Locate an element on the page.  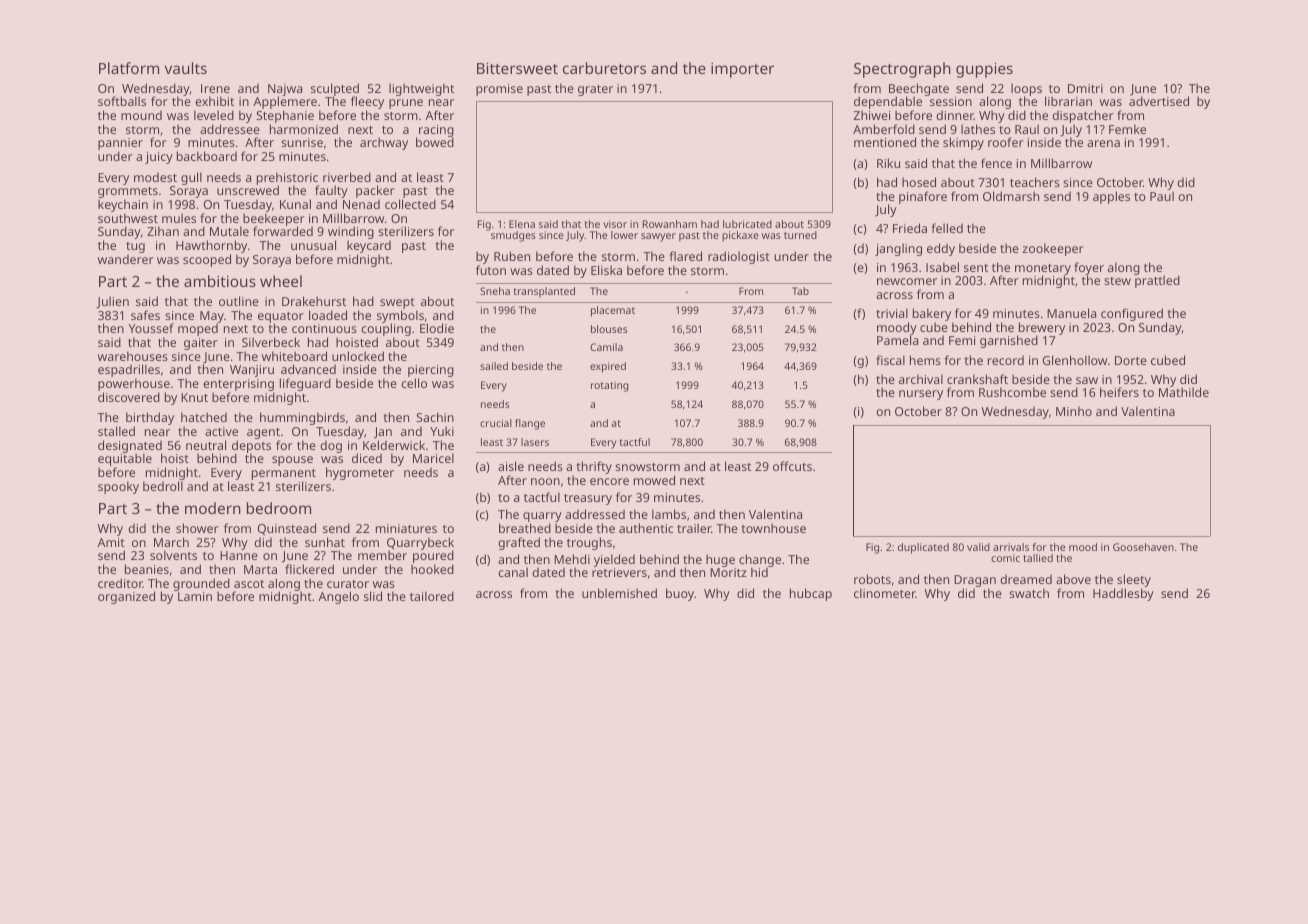
Angelo is located at coordinates (338, 597).
